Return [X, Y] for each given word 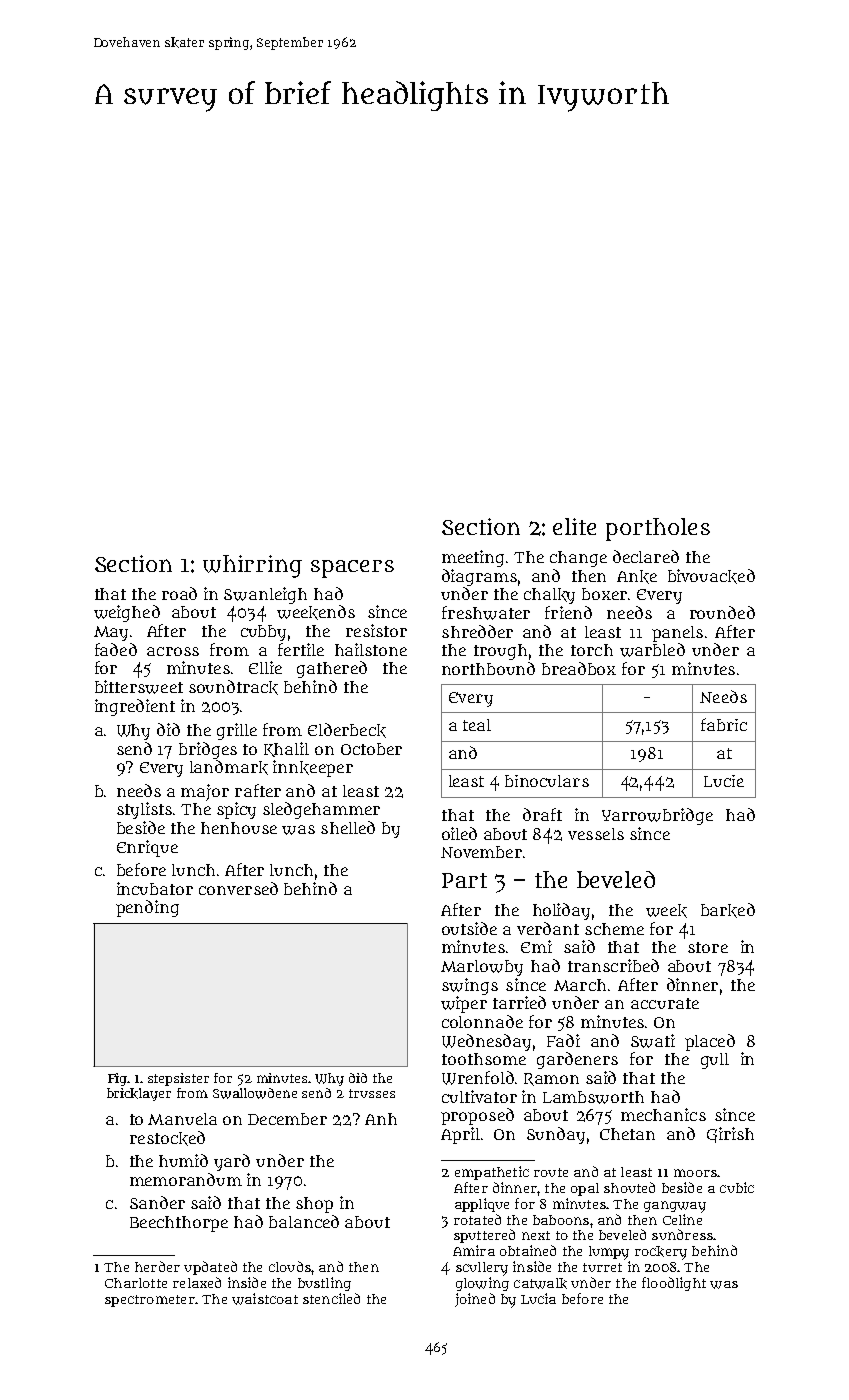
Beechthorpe [179, 1224]
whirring [252, 566]
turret [602, 1267]
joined [475, 1300]
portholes [658, 529]
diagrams [479, 577]
